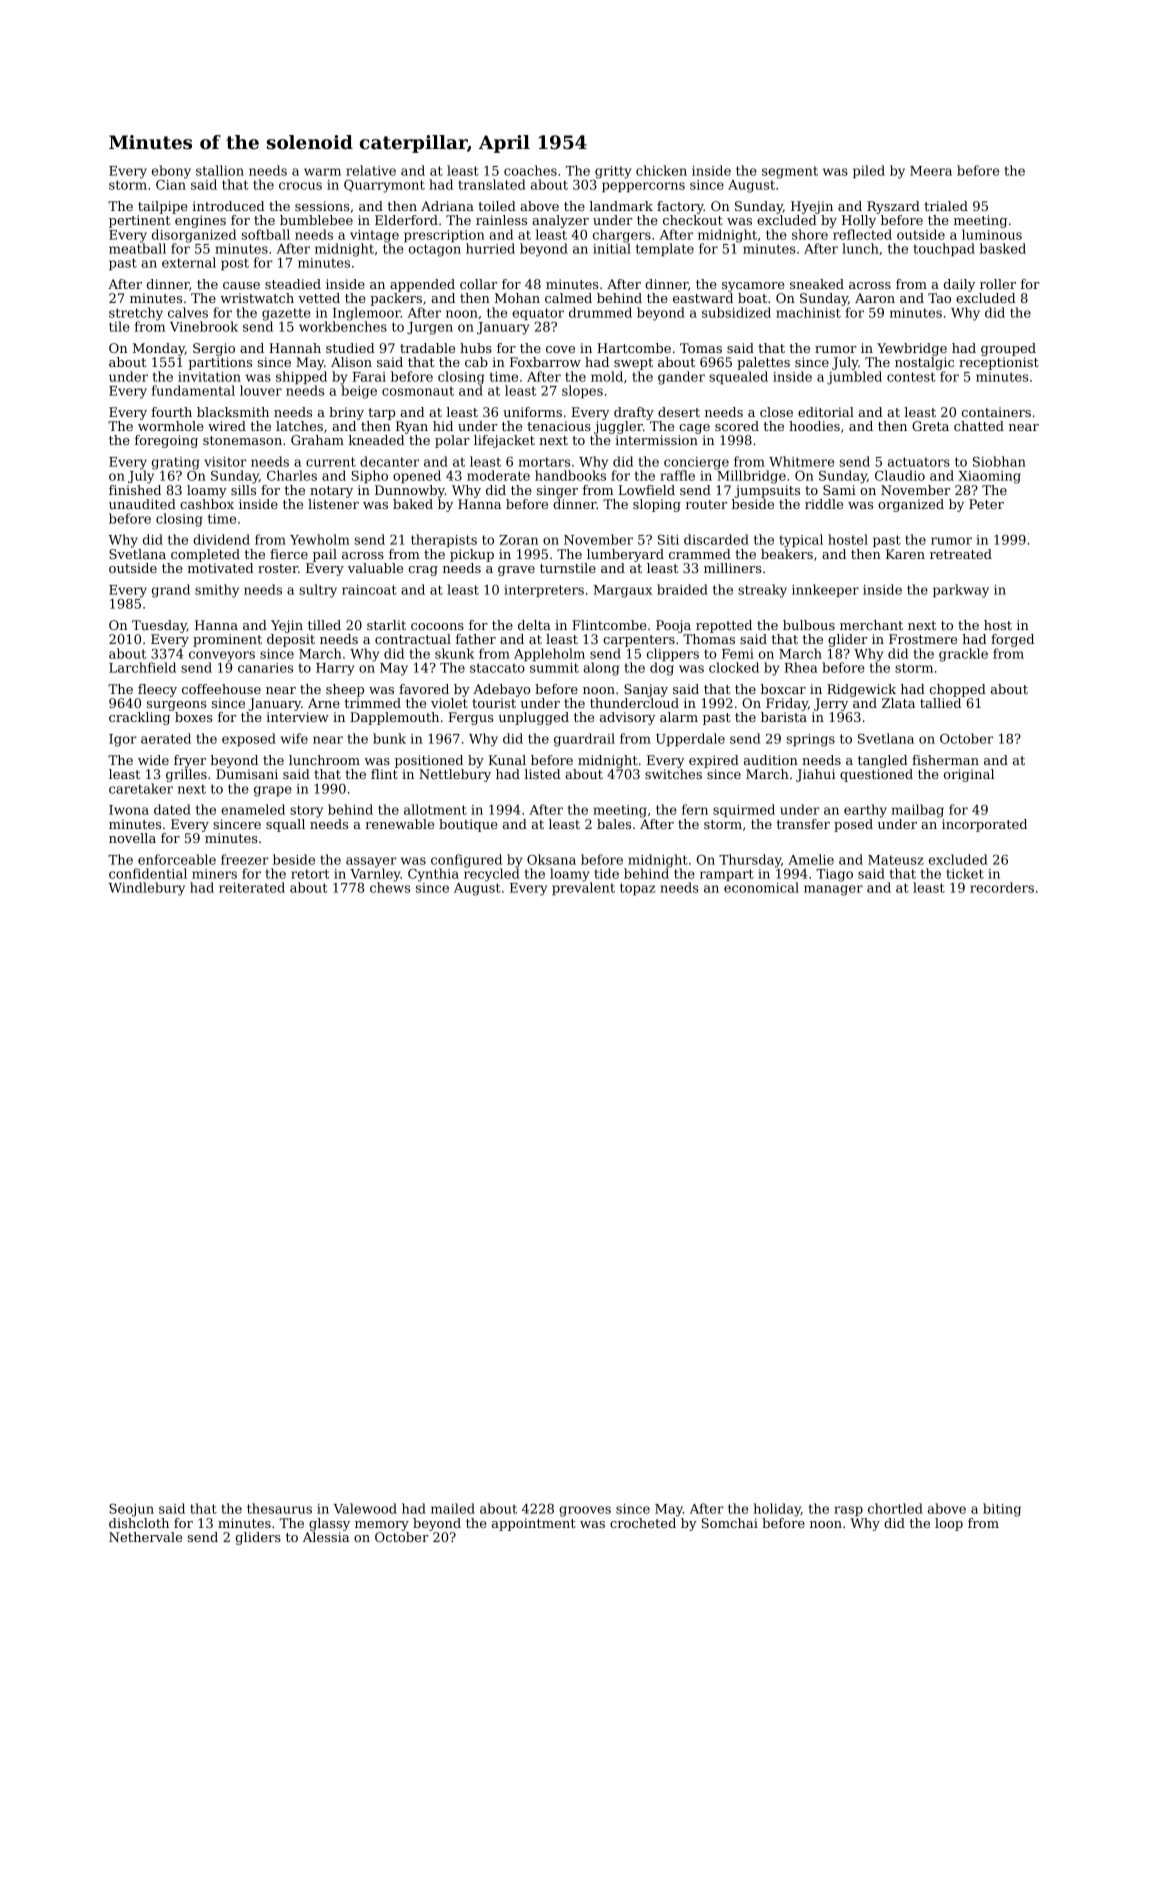 The width and height of the screenshot is (1150, 1894). What do you see at coordinates (139, 1523) in the screenshot?
I see `dishcloth` at bounding box center [139, 1523].
